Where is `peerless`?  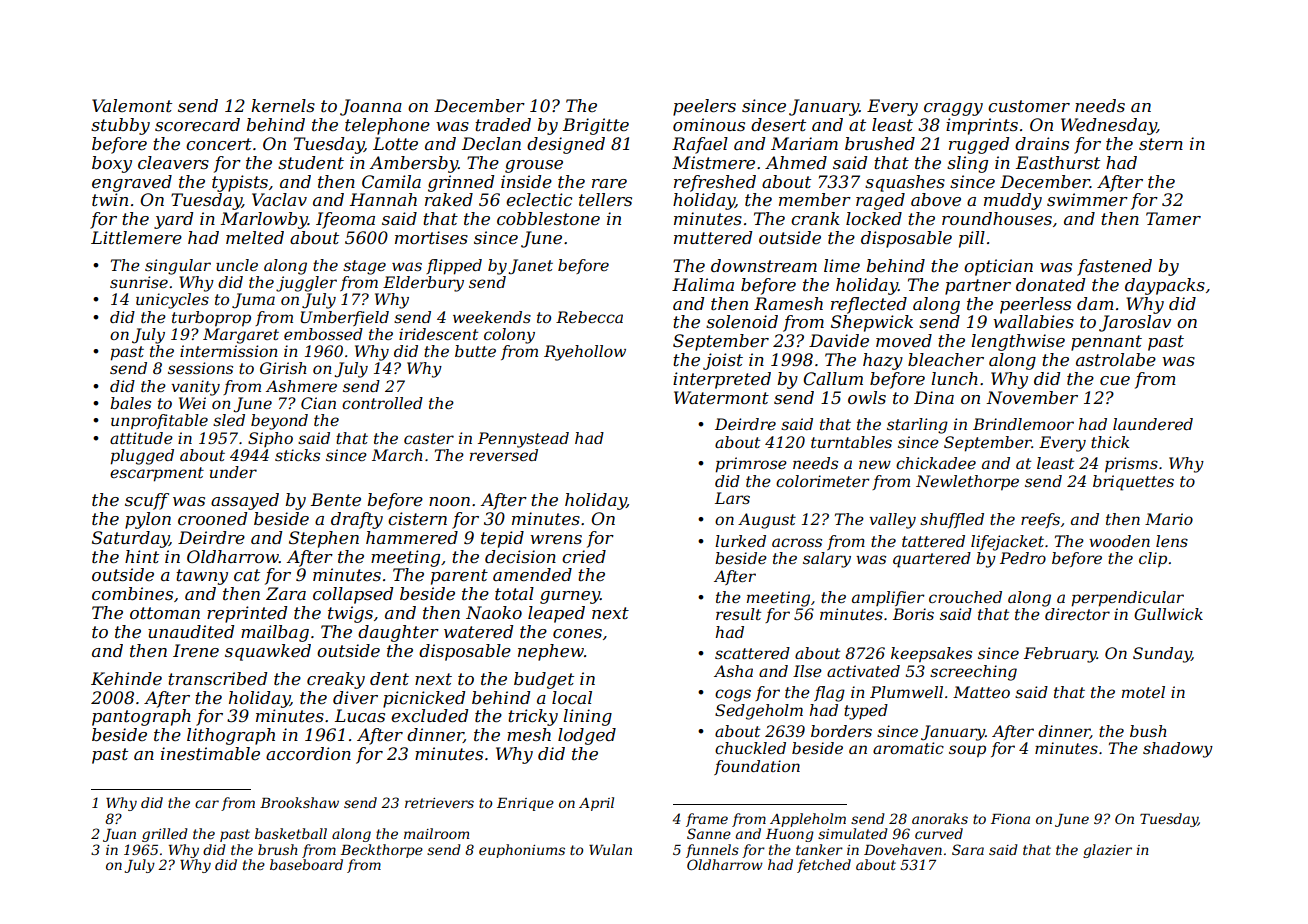 peerless is located at coordinates (1035, 305).
